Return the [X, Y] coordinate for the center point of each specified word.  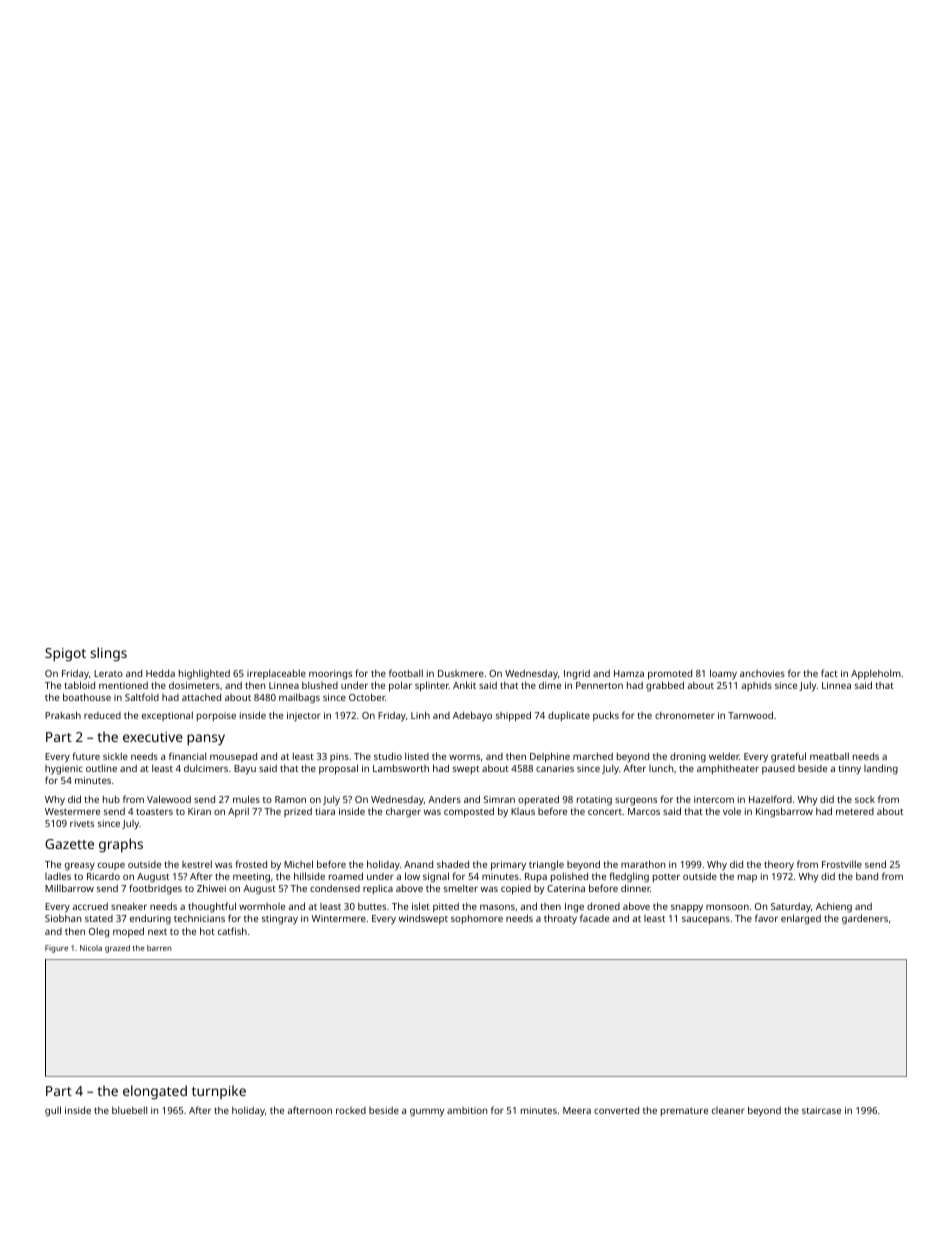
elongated [155, 1092]
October [367, 697]
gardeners [865, 919]
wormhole [262, 906]
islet [421, 906]
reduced [102, 715]
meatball [829, 756]
